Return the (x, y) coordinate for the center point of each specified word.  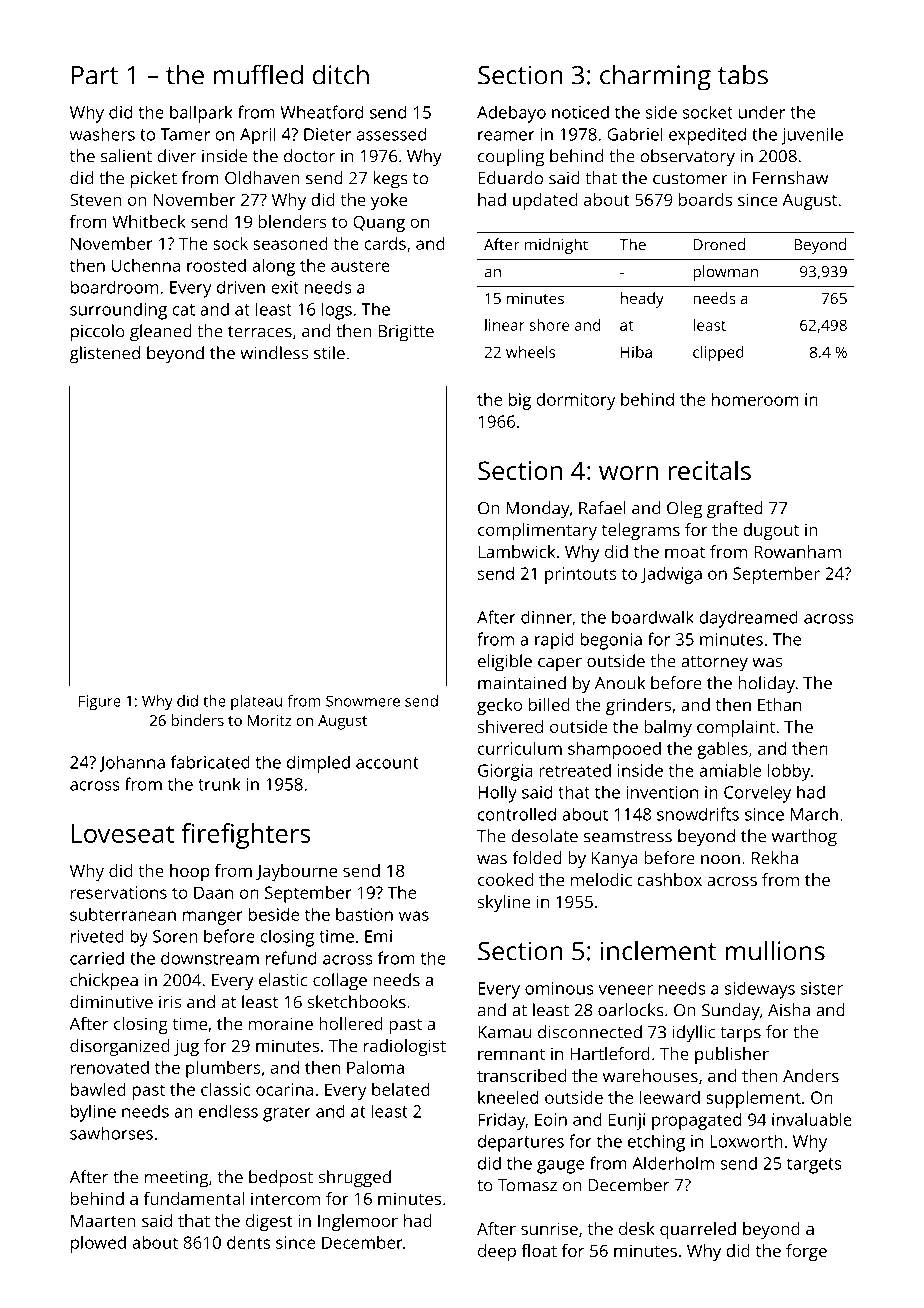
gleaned (161, 333)
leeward (670, 1097)
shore (549, 325)
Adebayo (511, 114)
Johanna (132, 763)
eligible (505, 663)
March (814, 814)
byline (93, 1113)
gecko (499, 706)
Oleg (684, 510)
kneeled (508, 1097)
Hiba (636, 352)
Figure (100, 702)
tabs (743, 75)
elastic (283, 980)
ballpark (201, 114)
